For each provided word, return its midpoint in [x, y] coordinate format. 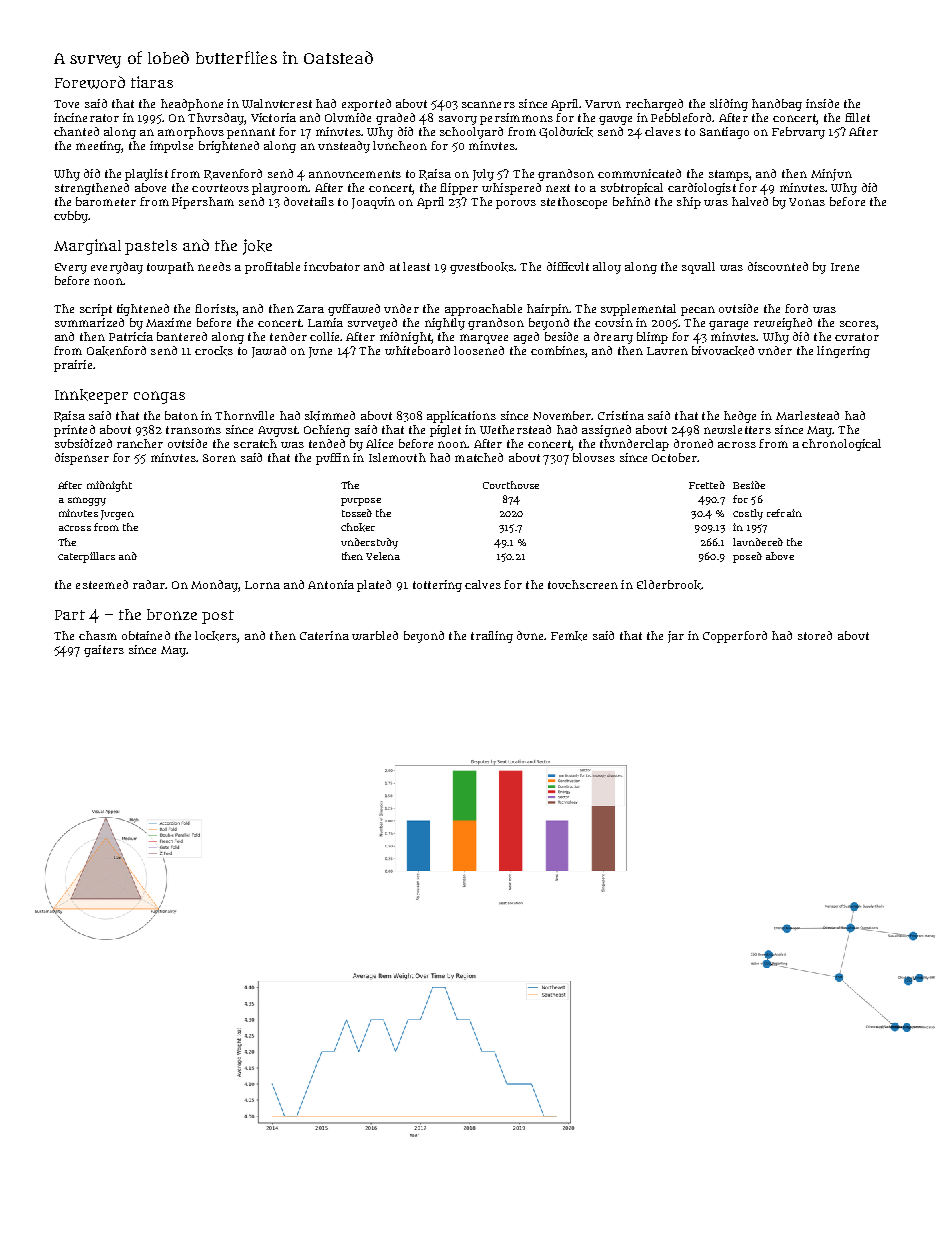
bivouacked [723, 351]
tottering [437, 586]
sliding [729, 105]
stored [815, 635]
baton [181, 415]
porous [516, 204]
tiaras [152, 82]
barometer [106, 201]
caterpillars [86, 557]
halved [750, 201]
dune [530, 635]
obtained [146, 635]
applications [461, 417]
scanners [488, 104]
